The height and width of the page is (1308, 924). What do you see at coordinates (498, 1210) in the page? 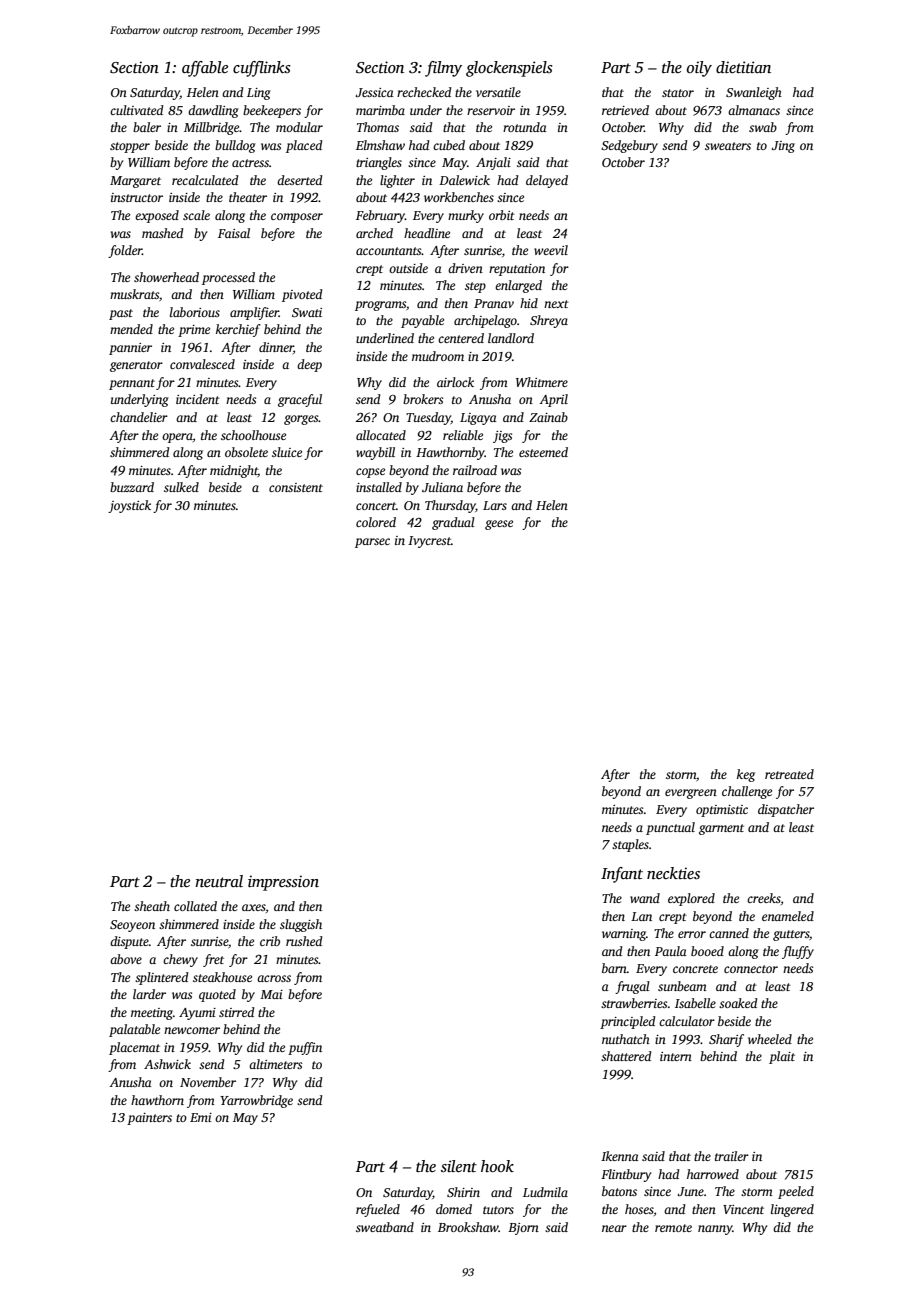
I see `tutors` at bounding box center [498, 1210].
